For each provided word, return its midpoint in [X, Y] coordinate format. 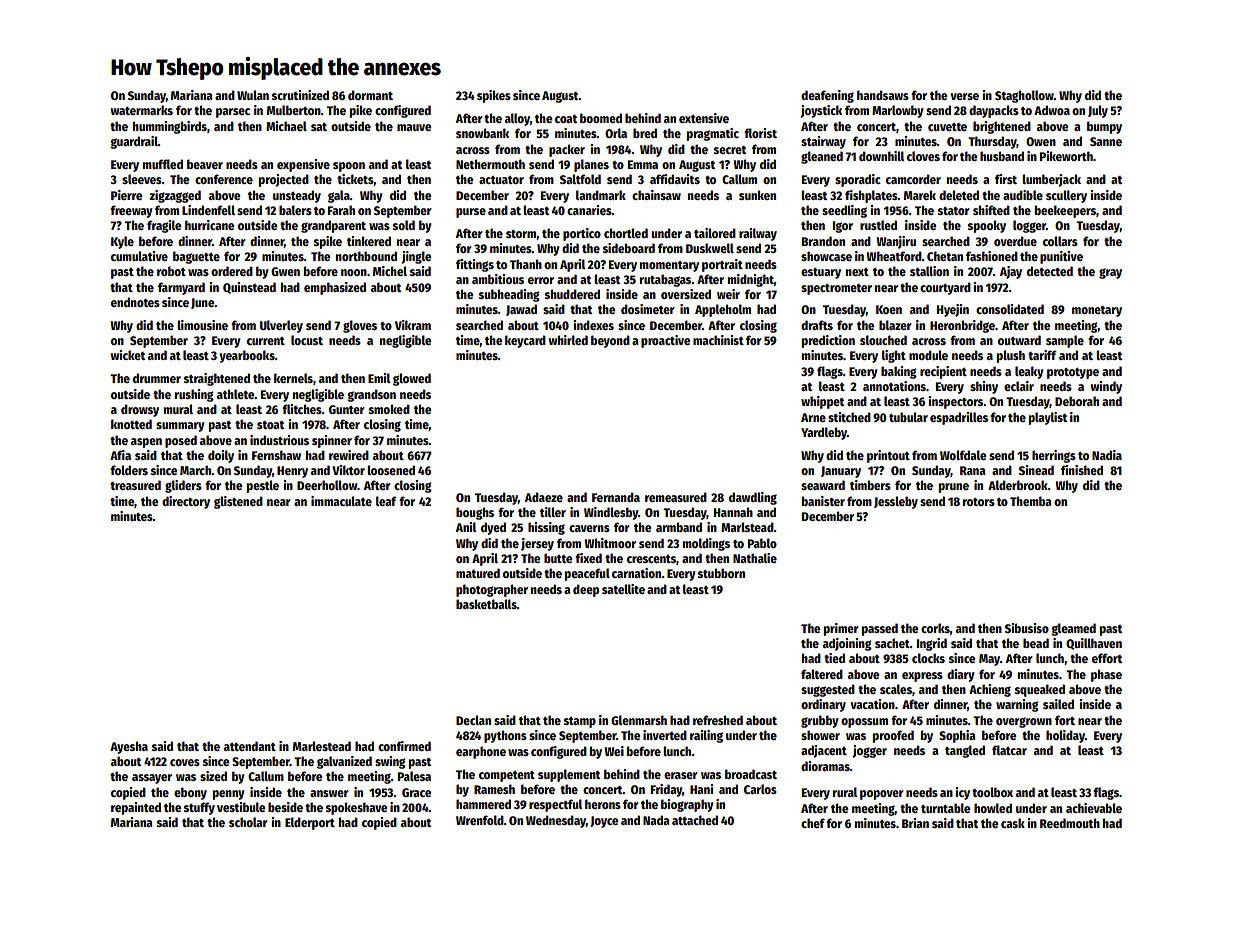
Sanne [1106, 141]
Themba [1030, 501]
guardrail [134, 142]
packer [567, 150]
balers [295, 210]
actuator [501, 180]
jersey [537, 544]
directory [186, 502]
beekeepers [1065, 211]
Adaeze [544, 497]
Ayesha [129, 747]
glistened [238, 502]
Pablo [762, 543]
